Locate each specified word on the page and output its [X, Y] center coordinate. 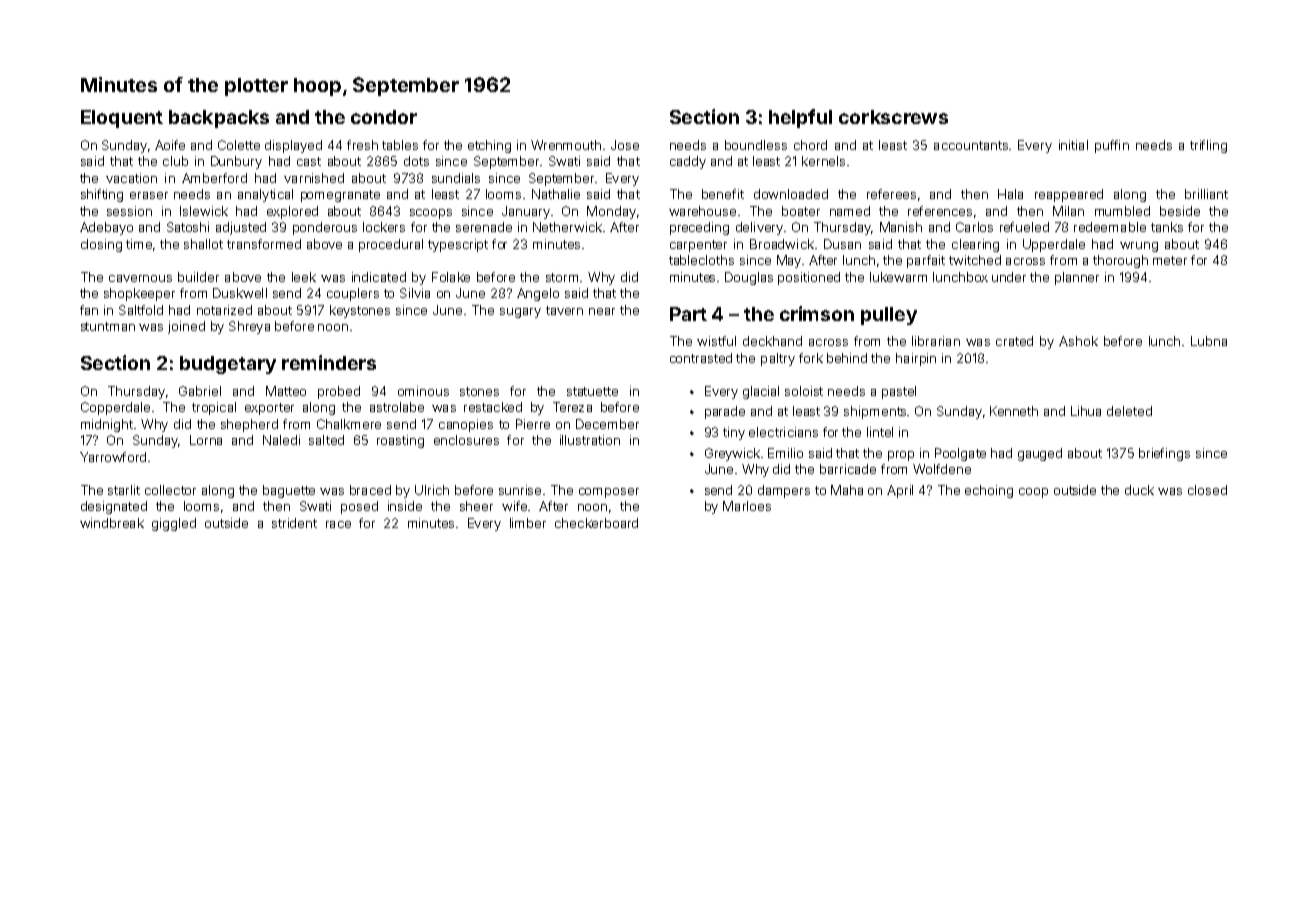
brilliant [1206, 194]
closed [1207, 490]
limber [528, 523]
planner [1077, 278]
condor [384, 117]
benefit [723, 194]
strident [294, 523]
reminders [329, 362]
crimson [817, 313]
